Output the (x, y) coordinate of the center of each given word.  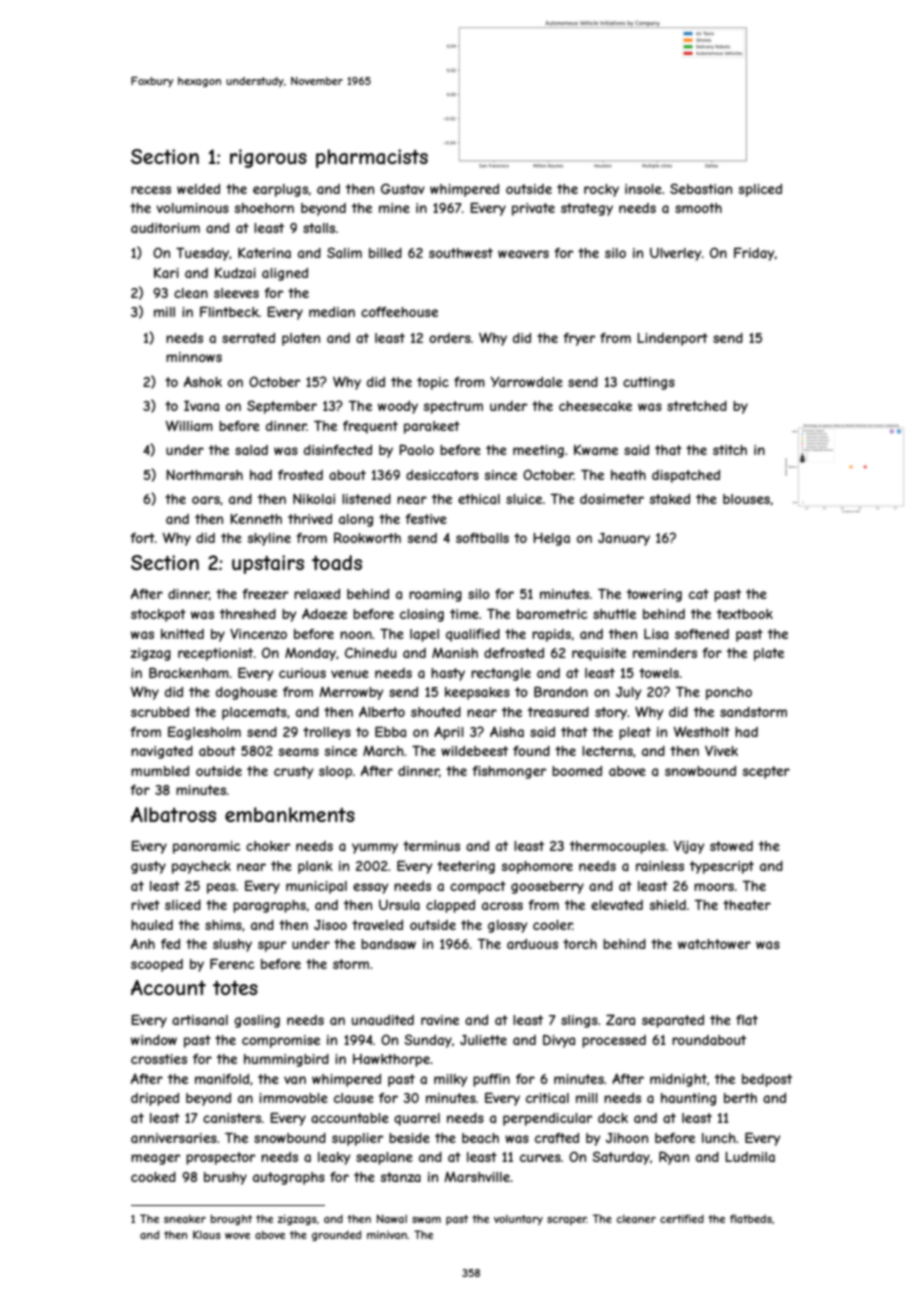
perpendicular (547, 1119)
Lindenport (672, 339)
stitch (730, 450)
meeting (538, 451)
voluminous (192, 208)
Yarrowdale (526, 382)
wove (237, 1236)
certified (682, 1218)
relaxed (317, 594)
